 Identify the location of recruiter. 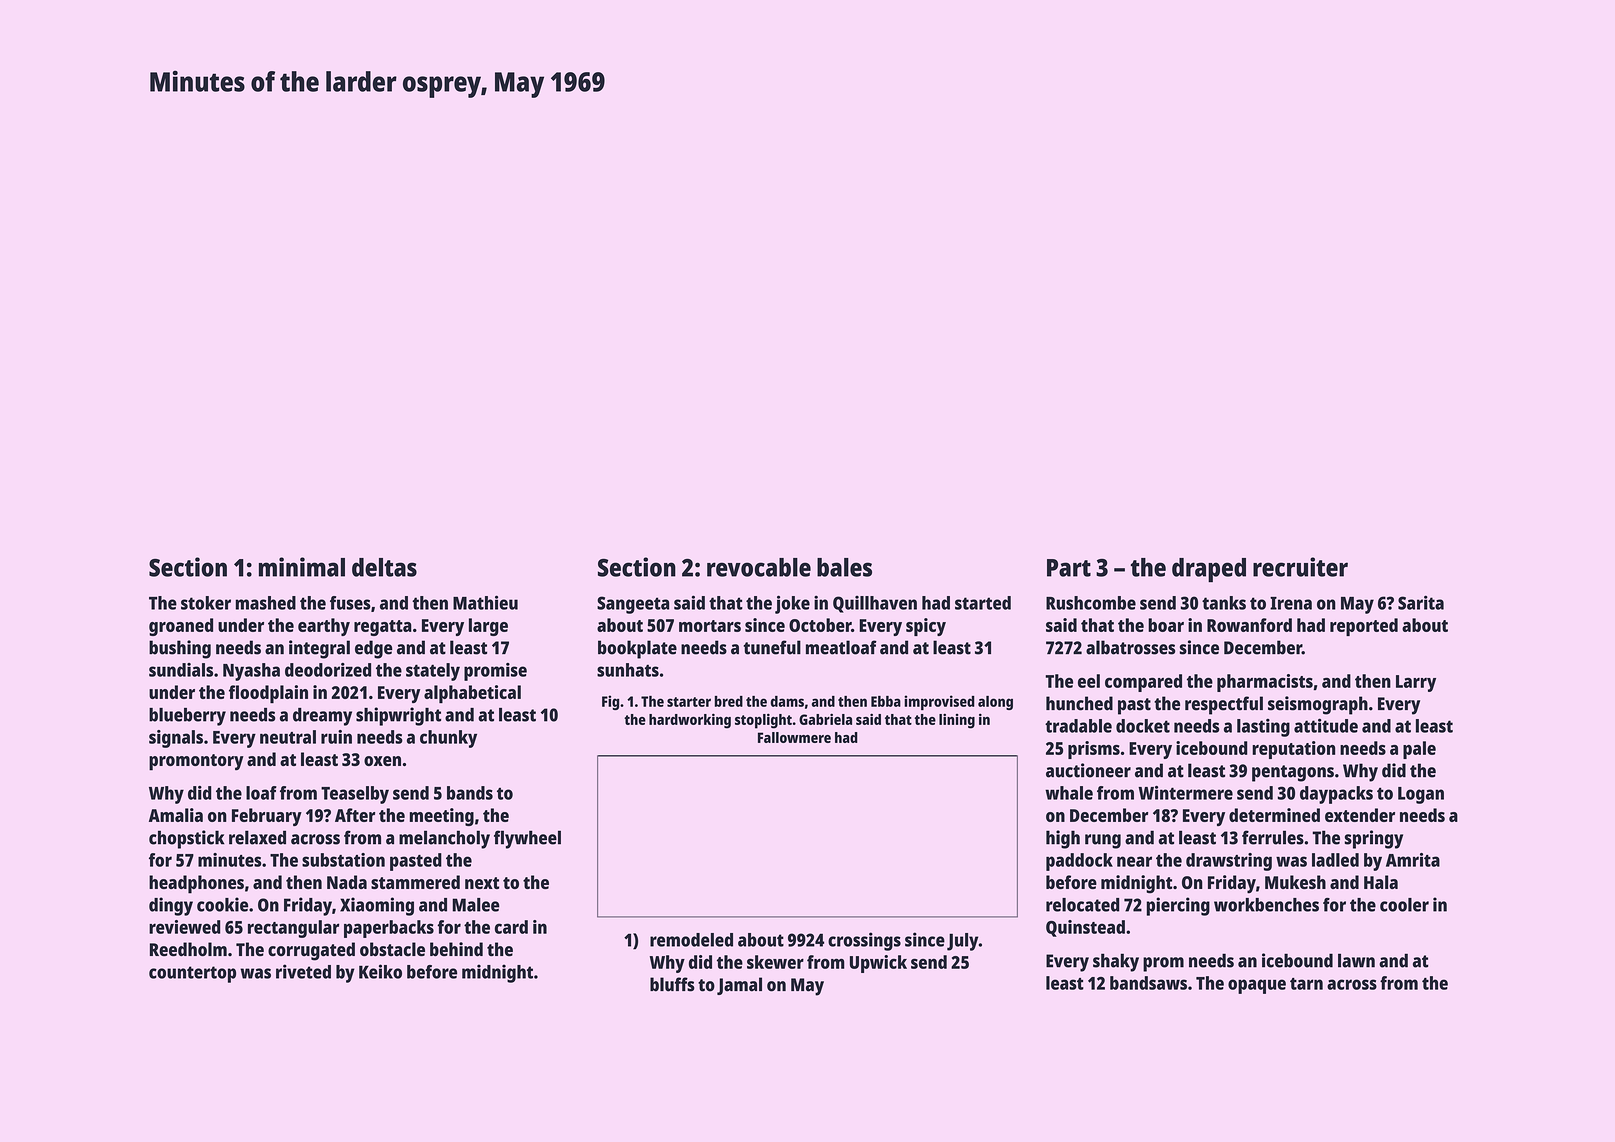
(1300, 567).
